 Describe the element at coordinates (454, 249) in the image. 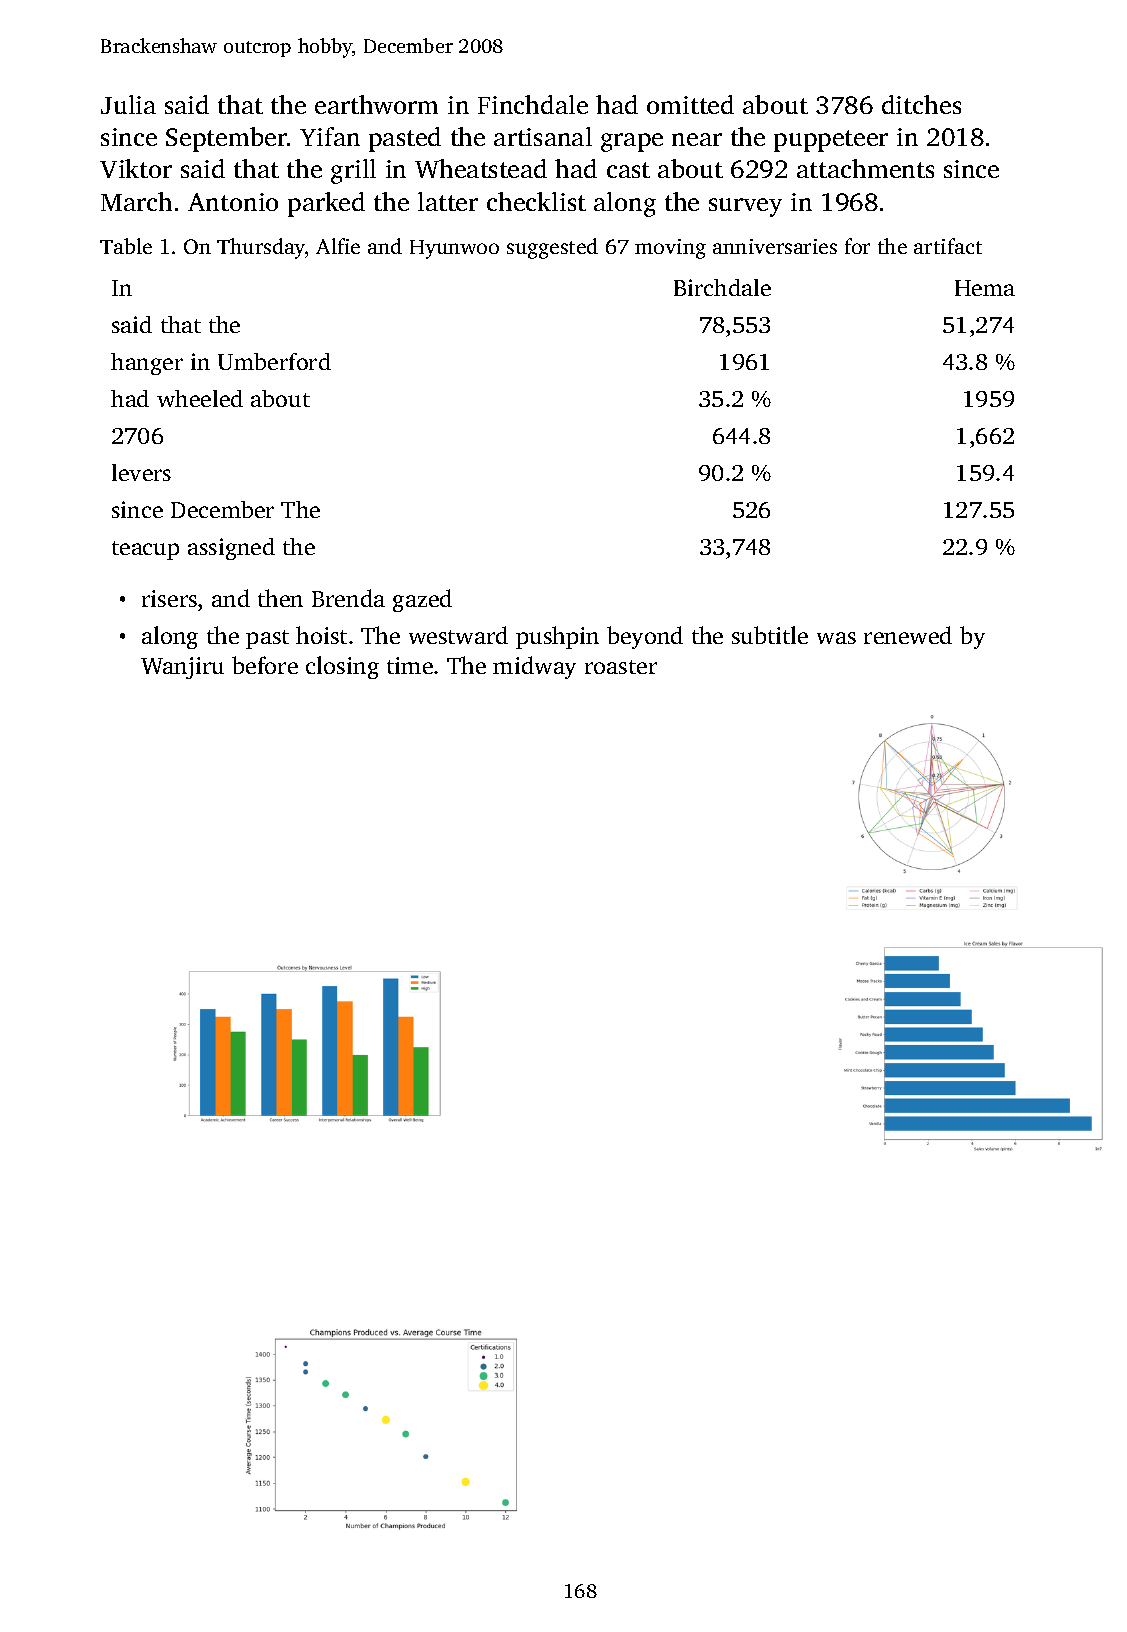

I see `Hyunwoo` at that location.
